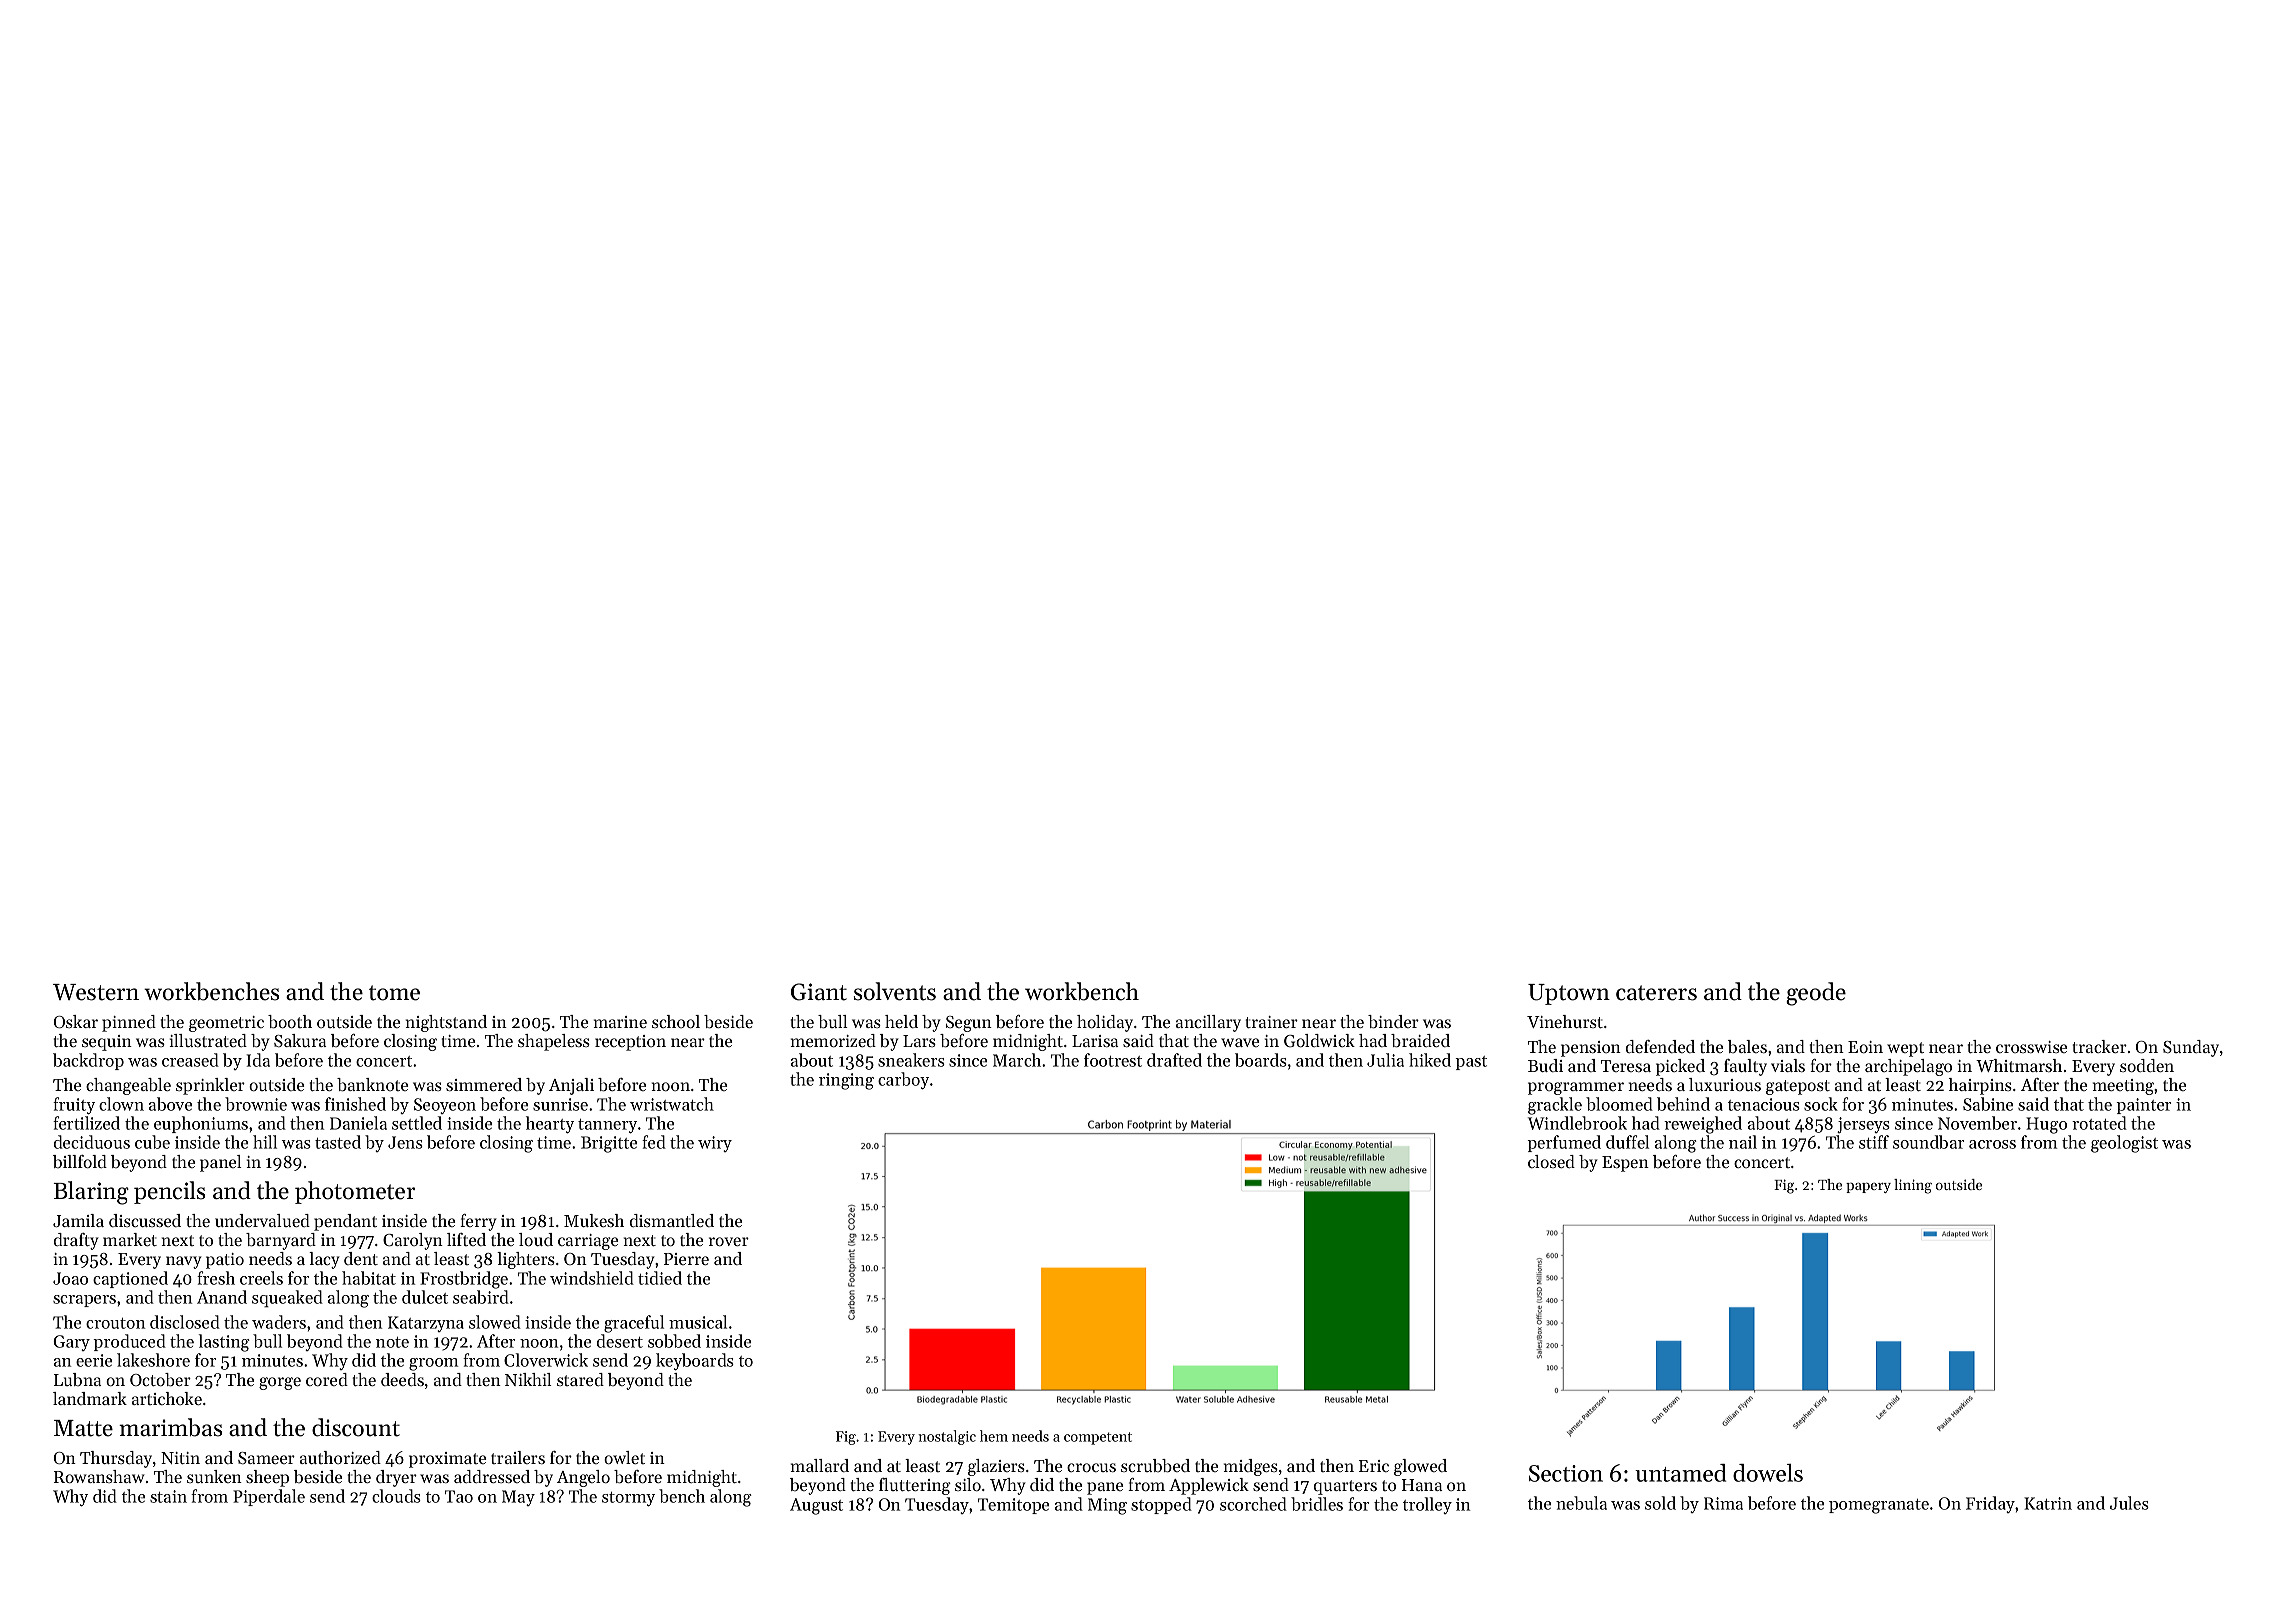 The height and width of the screenshot is (1614, 2282). I want to click on deeds, so click(402, 1379).
